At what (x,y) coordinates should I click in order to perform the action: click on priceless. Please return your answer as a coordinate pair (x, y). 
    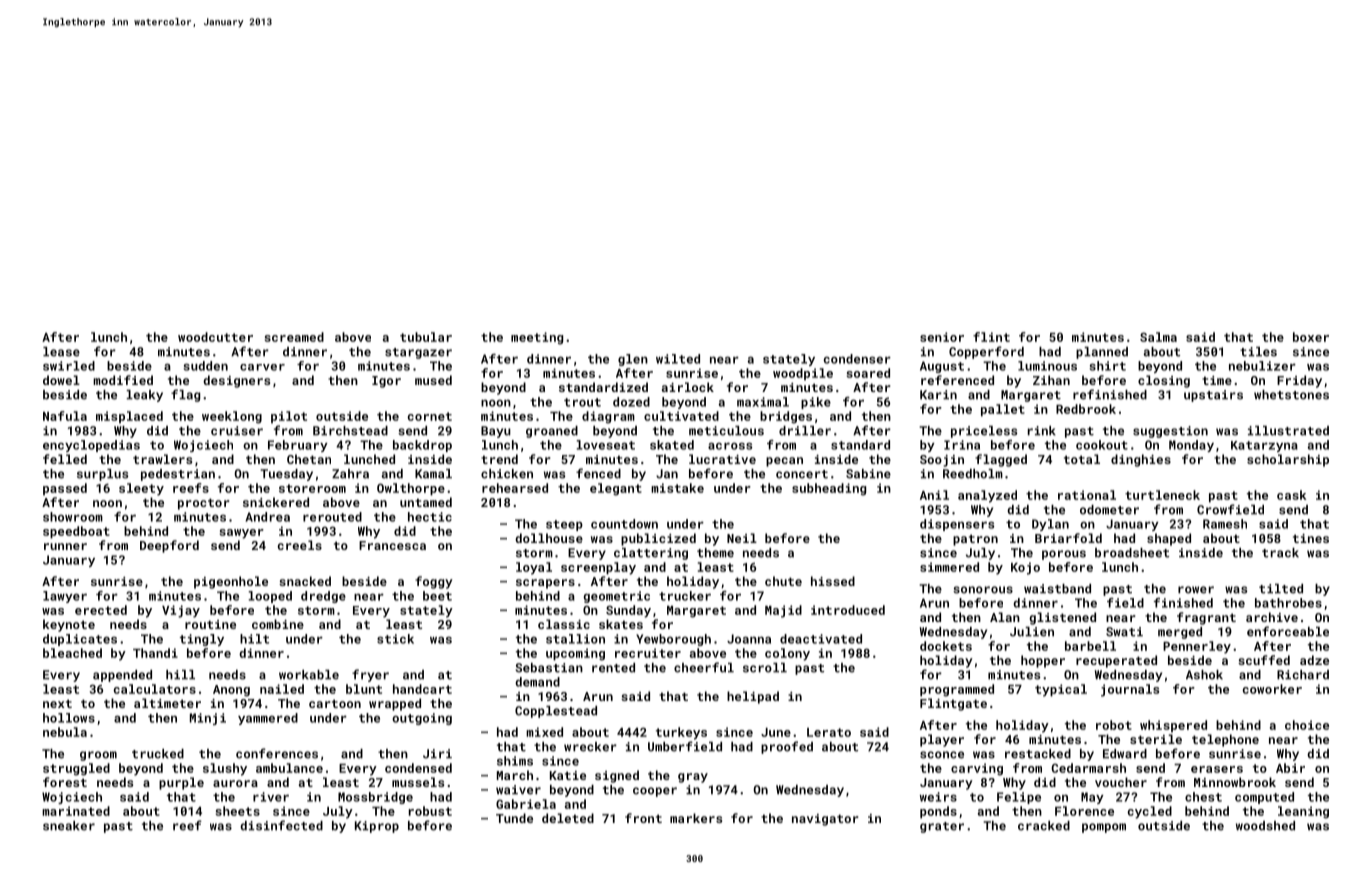
    Looking at the image, I should click on (984, 432).
